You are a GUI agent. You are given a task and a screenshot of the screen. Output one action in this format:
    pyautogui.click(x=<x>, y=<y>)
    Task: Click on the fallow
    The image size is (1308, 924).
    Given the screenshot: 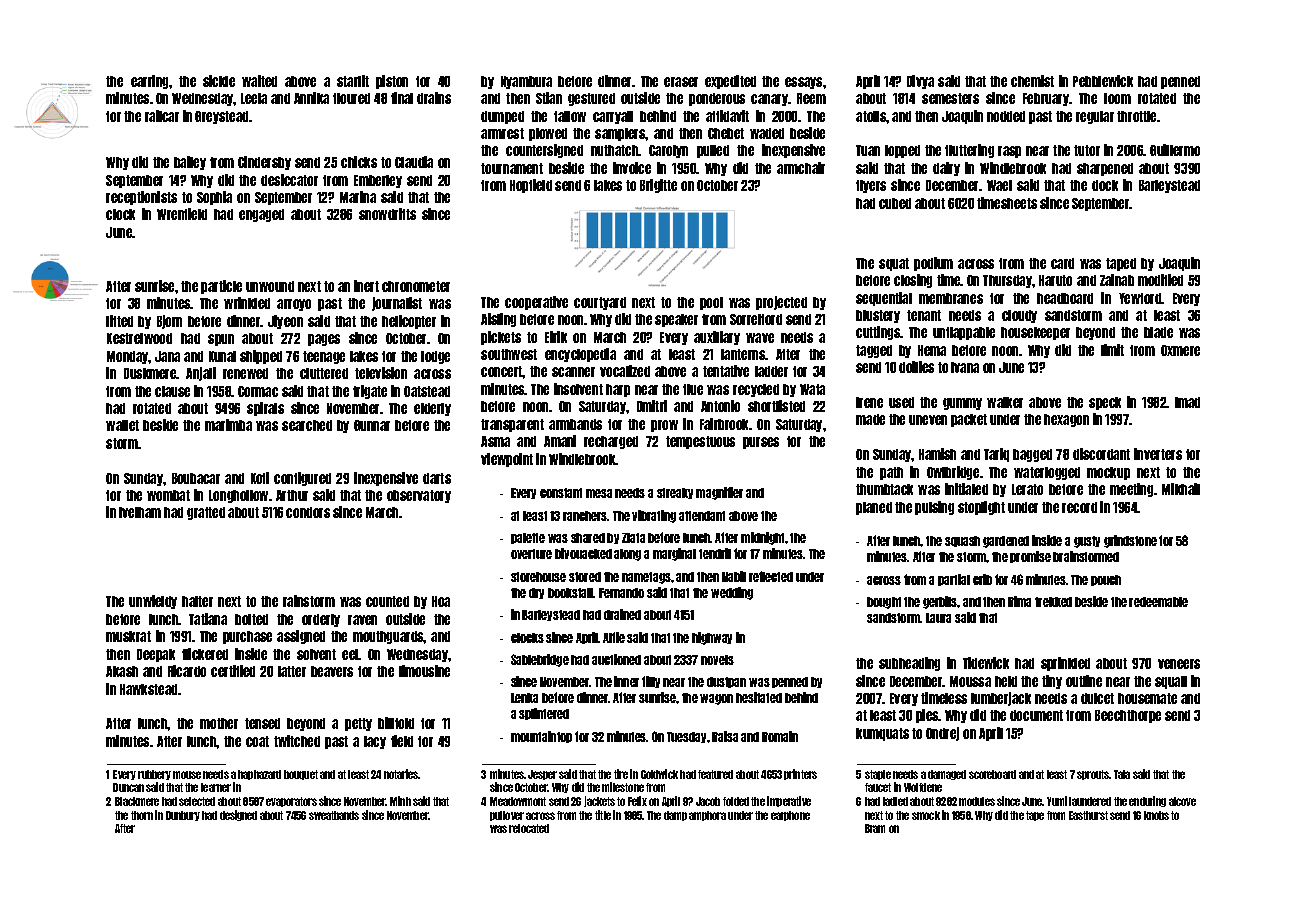 What is the action you would take?
    pyautogui.click(x=570, y=116)
